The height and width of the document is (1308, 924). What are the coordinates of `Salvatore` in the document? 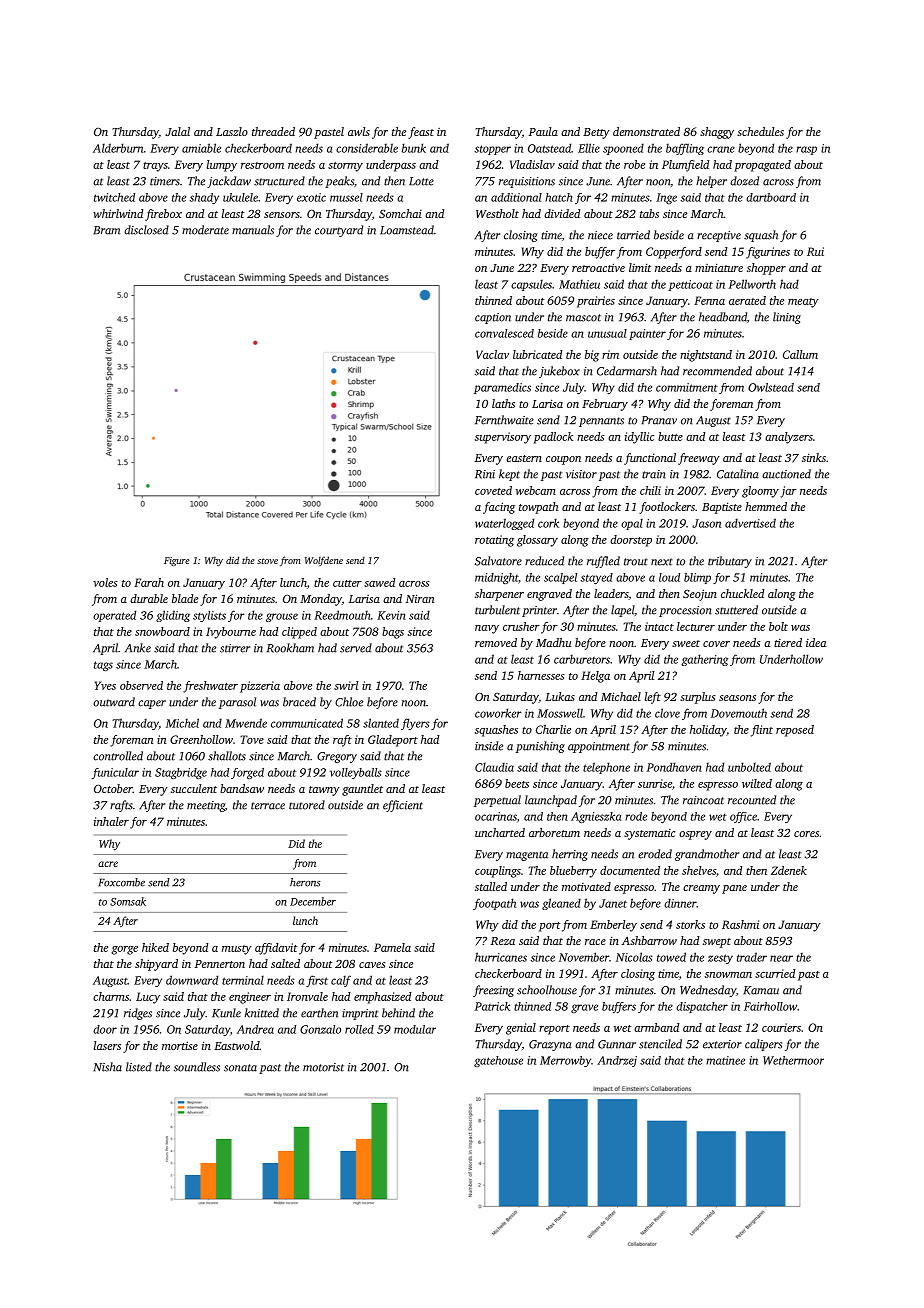 It's located at (498, 561).
